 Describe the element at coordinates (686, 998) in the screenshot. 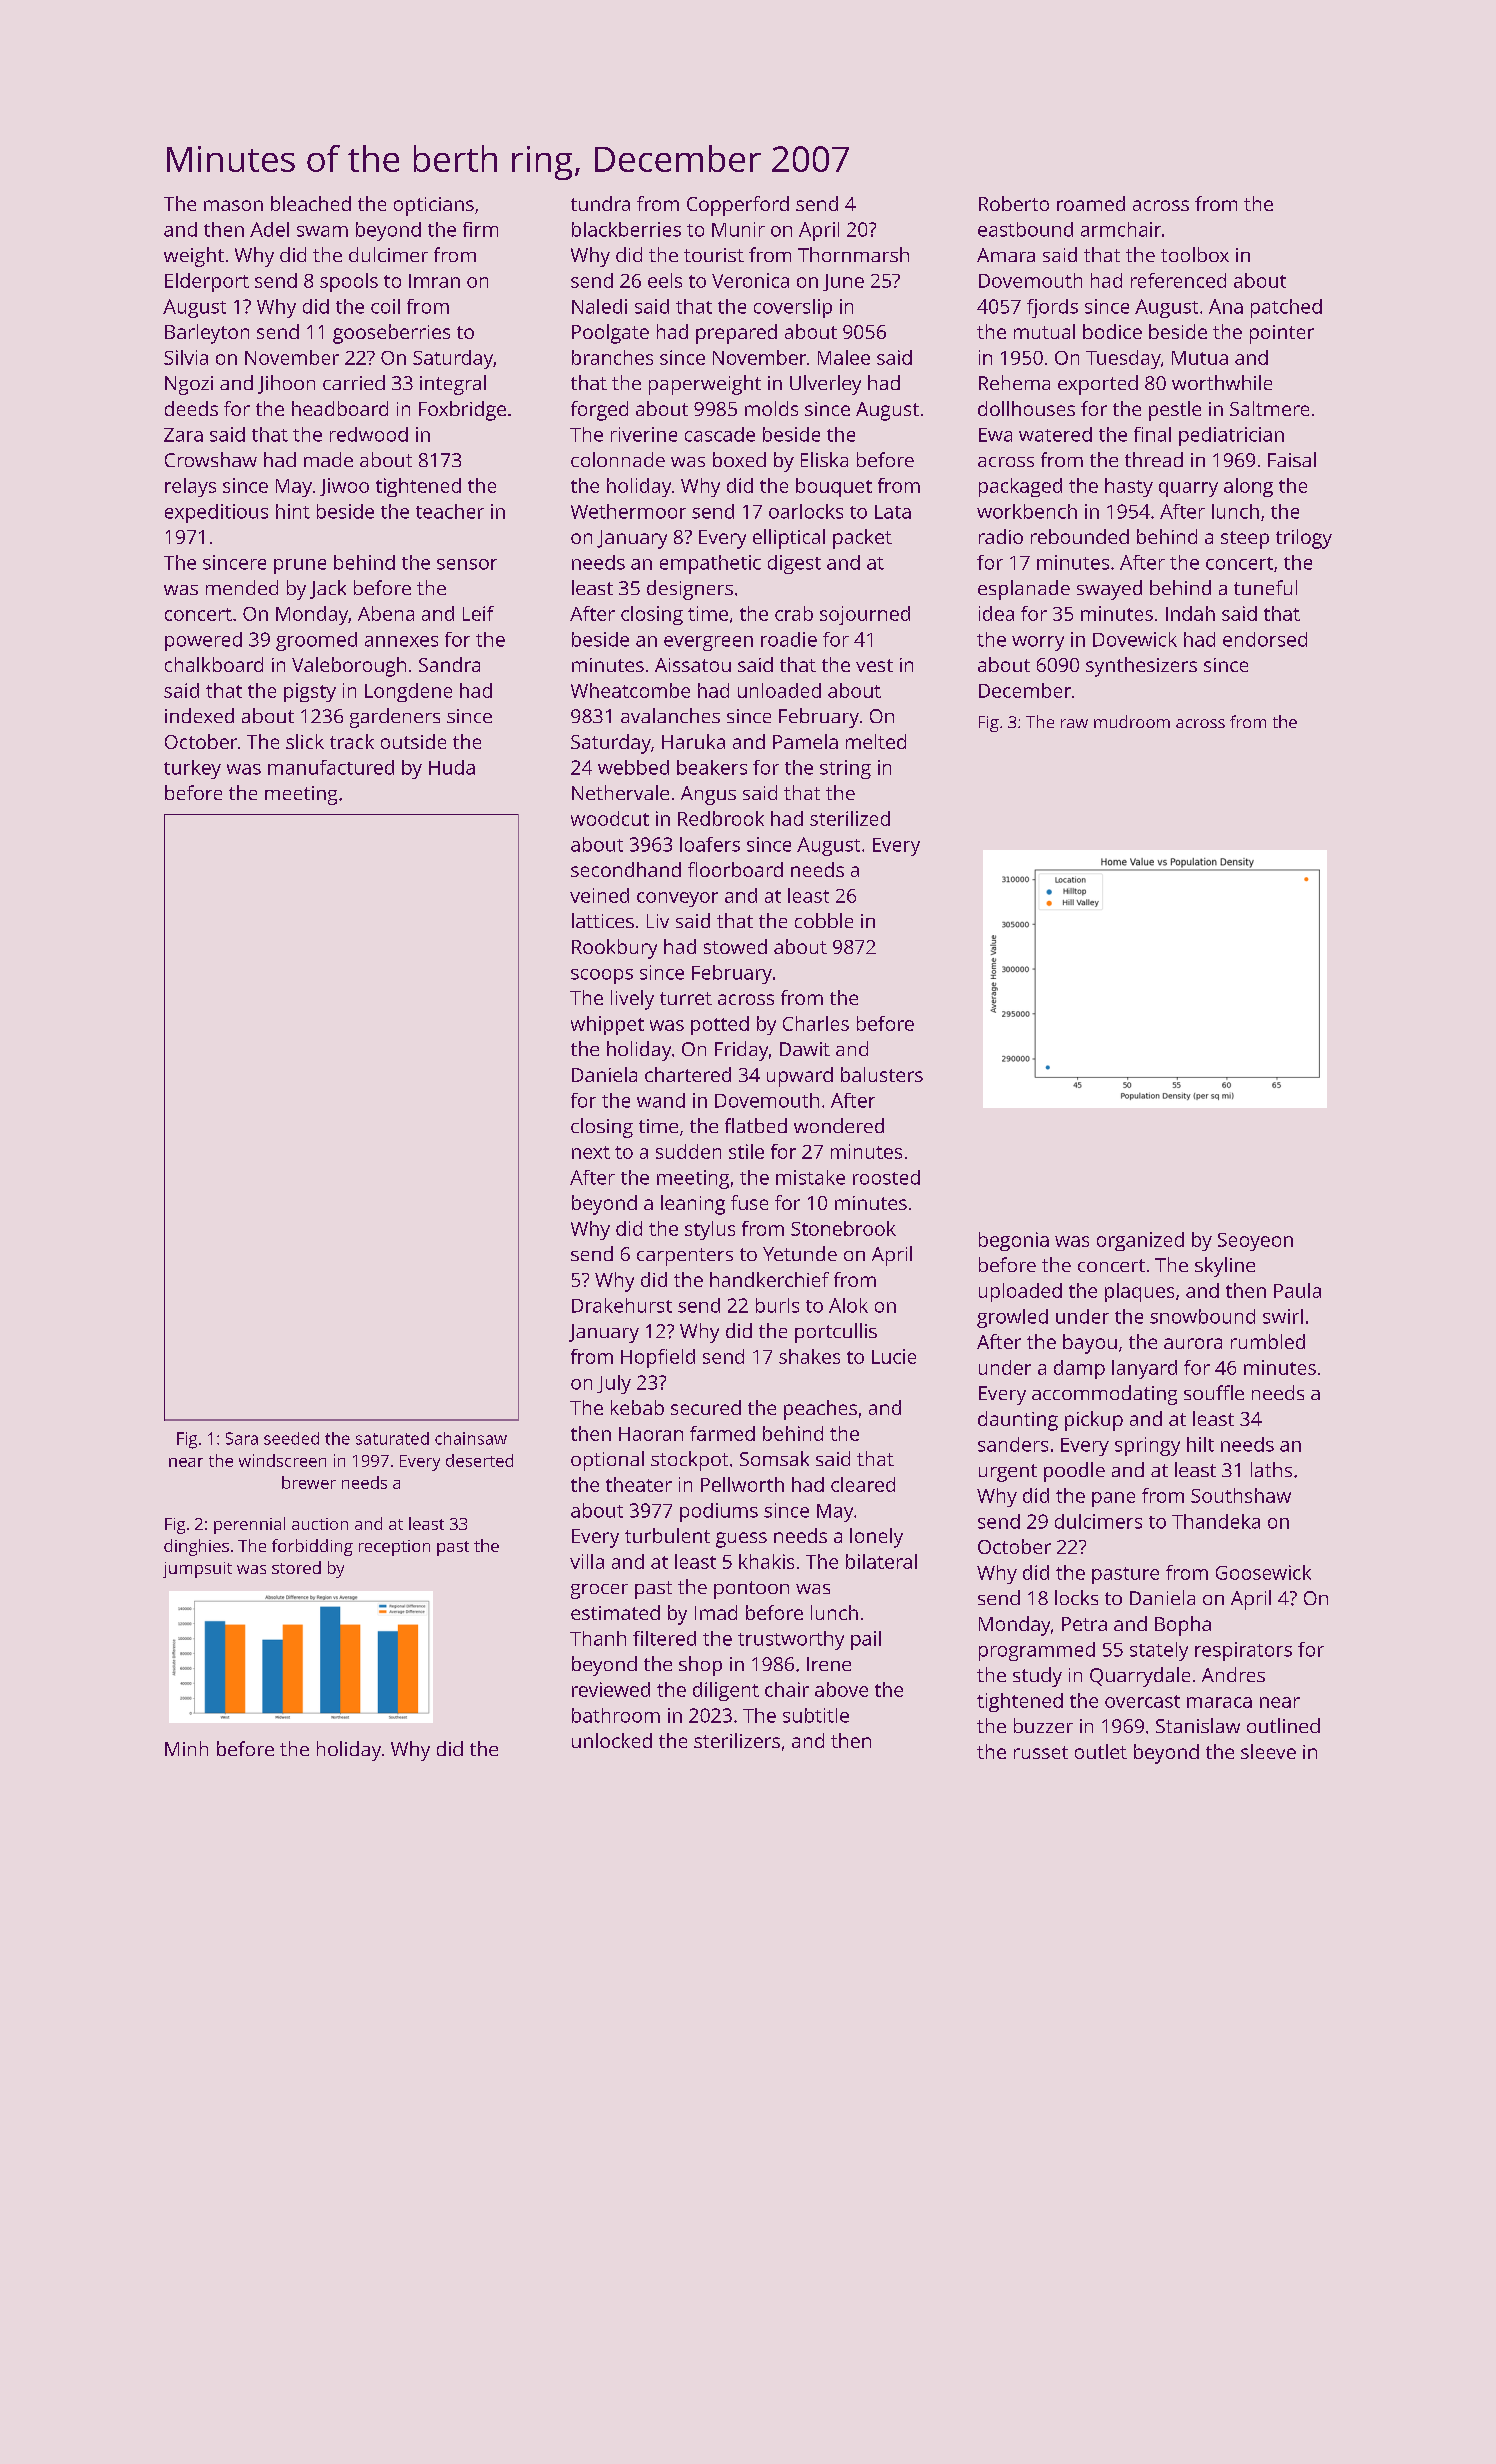

I see `turret` at that location.
